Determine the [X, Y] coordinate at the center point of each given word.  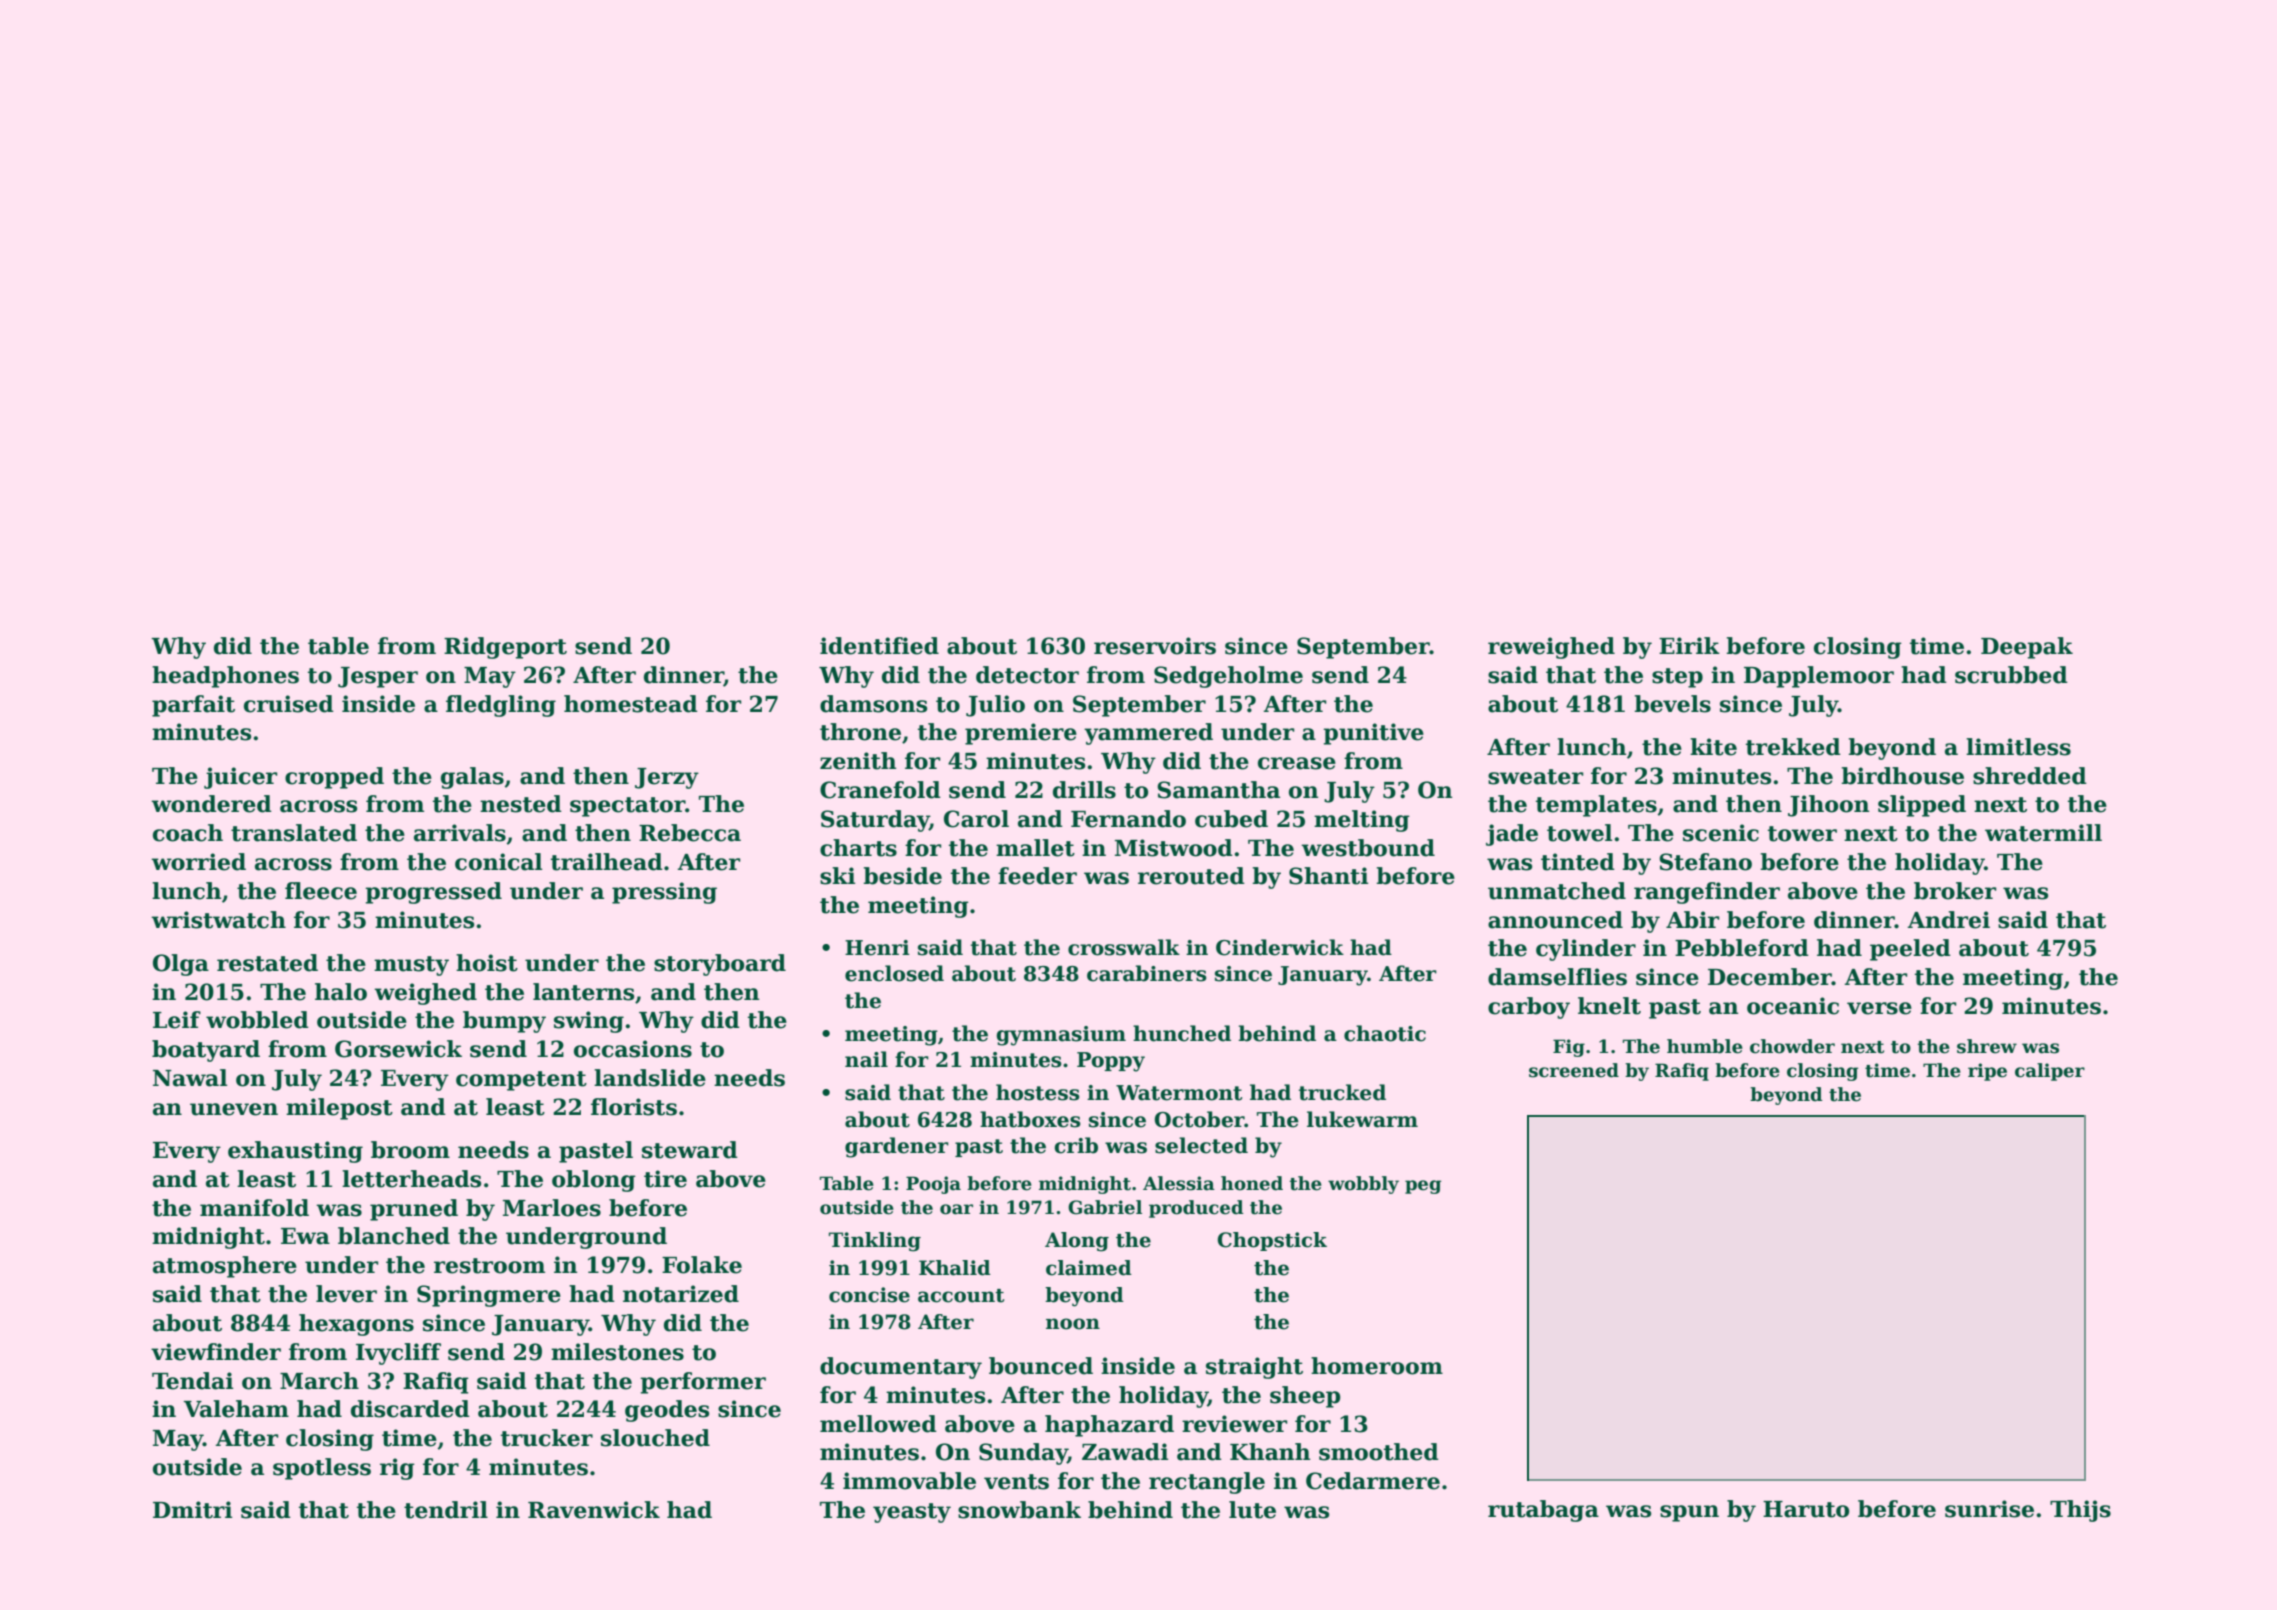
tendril [446, 1510]
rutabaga [1543, 1511]
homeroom [1377, 1366]
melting [1362, 821]
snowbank [1019, 1510]
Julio [995, 706]
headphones [225, 677]
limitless [2018, 747]
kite [1713, 747]
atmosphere [225, 1267]
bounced [1041, 1366]
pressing [664, 893]
